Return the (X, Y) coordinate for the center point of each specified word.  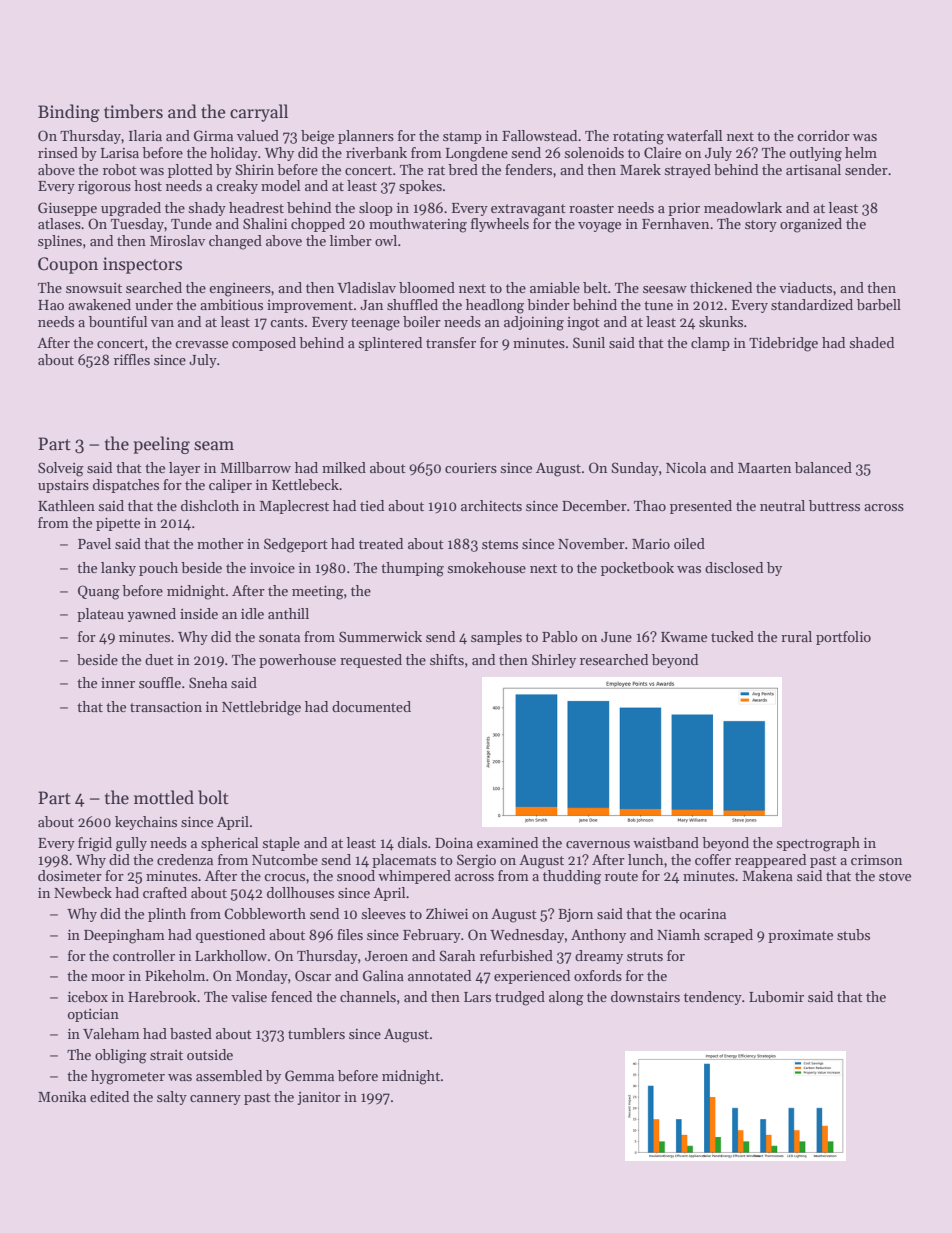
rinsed (58, 152)
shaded (871, 342)
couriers (471, 468)
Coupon (68, 265)
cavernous (598, 844)
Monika (62, 1096)
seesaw (665, 289)
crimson (876, 859)
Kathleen (66, 505)
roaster (591, 208)
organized (811, 225)
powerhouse (297, 661)
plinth (167, 915)
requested (371, 661)
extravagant (528, 210)
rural (796, 636)
